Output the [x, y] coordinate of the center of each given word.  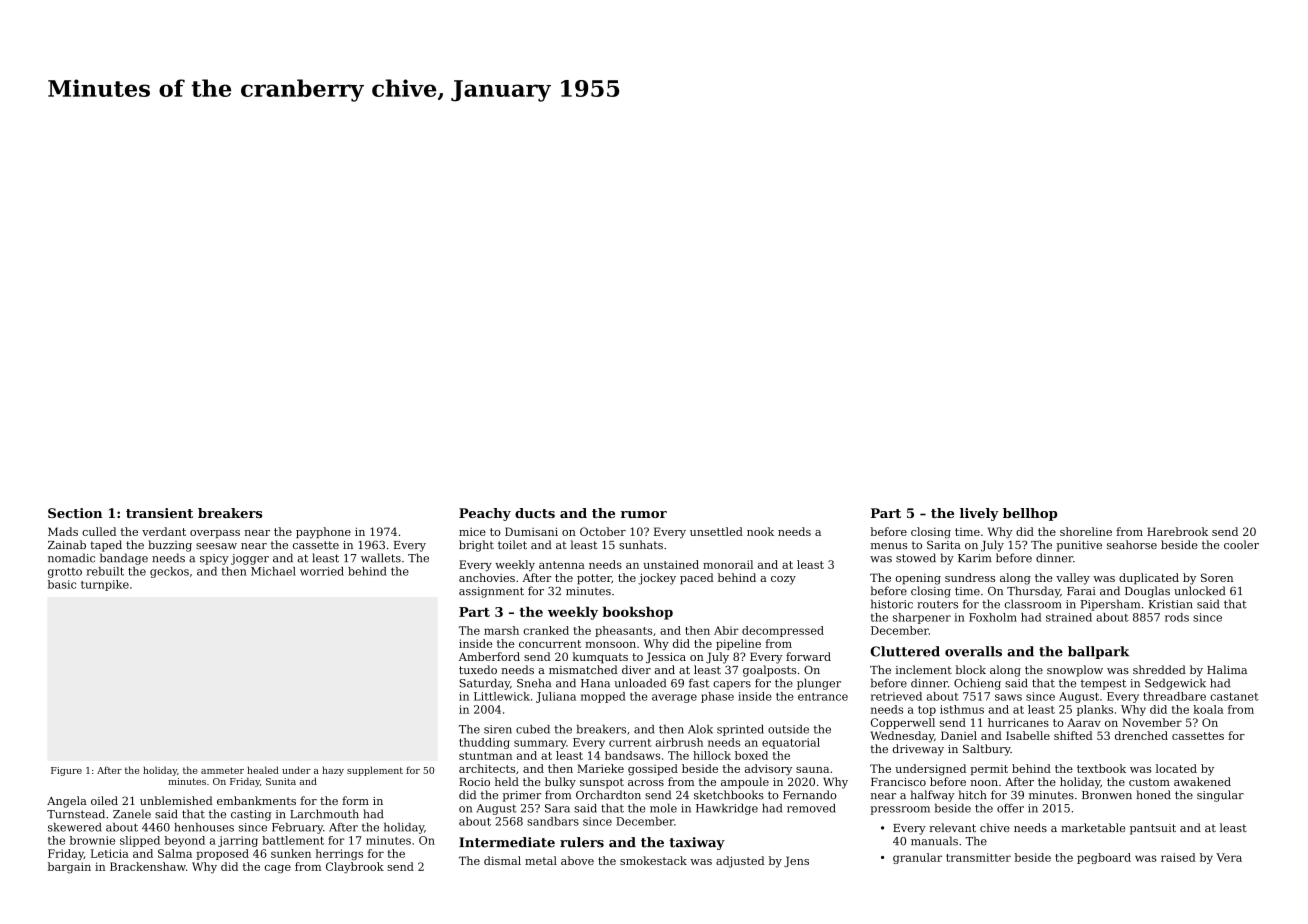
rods [1177, 617]
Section [75, 513]
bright [476, 546]
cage [278, 869]
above [577, 860]
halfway [933, 796]
